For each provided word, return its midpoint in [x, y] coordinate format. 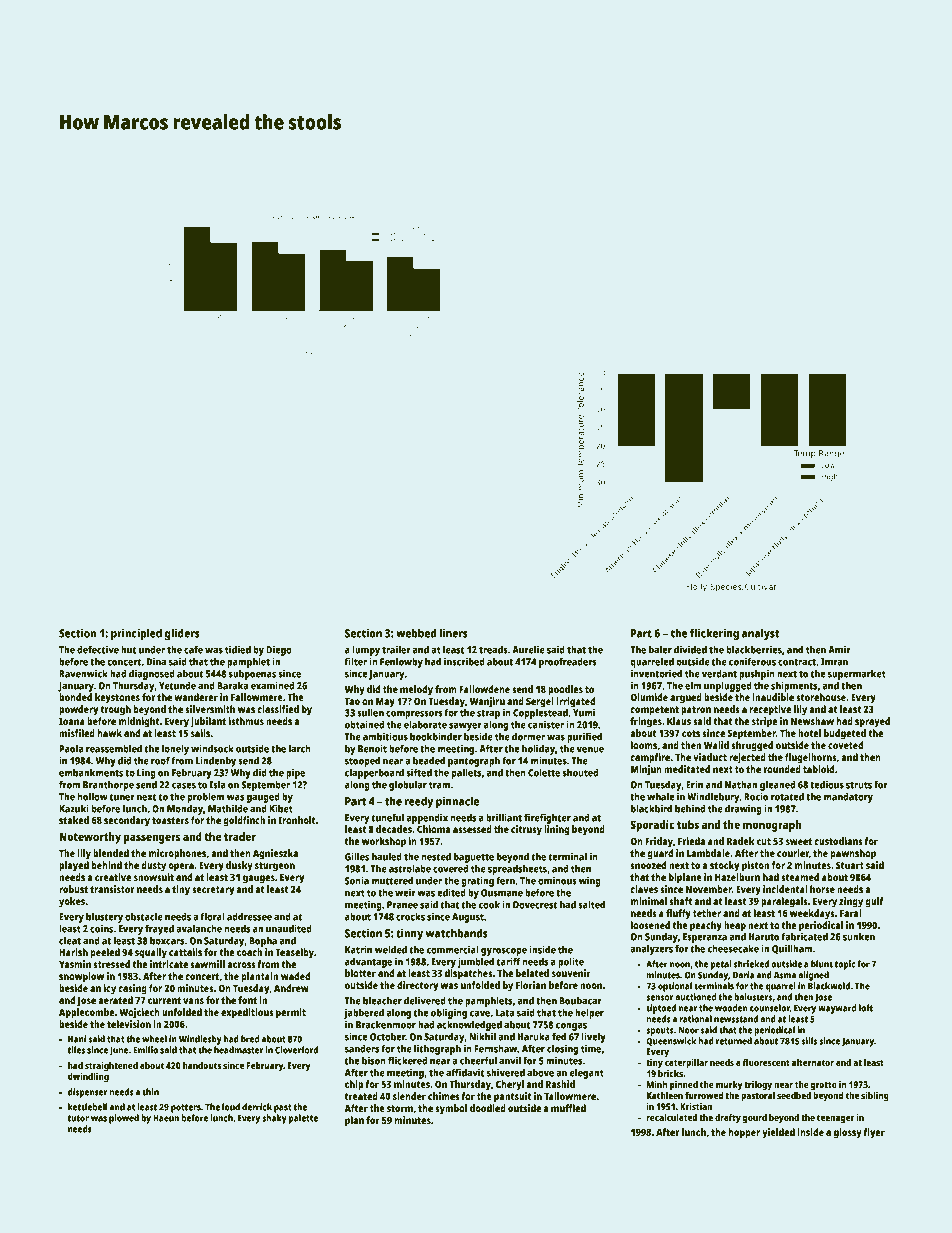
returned [734, 1041]
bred [250, 1039]
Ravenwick [83, 673]
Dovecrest [535, 905]
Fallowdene [484, 689]
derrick [257, 1107]
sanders [362, 1048]
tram [439, 785]
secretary [213, 891]
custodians [838, 841]
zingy [851, 902]
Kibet [281, 808]
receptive [770, 710]
